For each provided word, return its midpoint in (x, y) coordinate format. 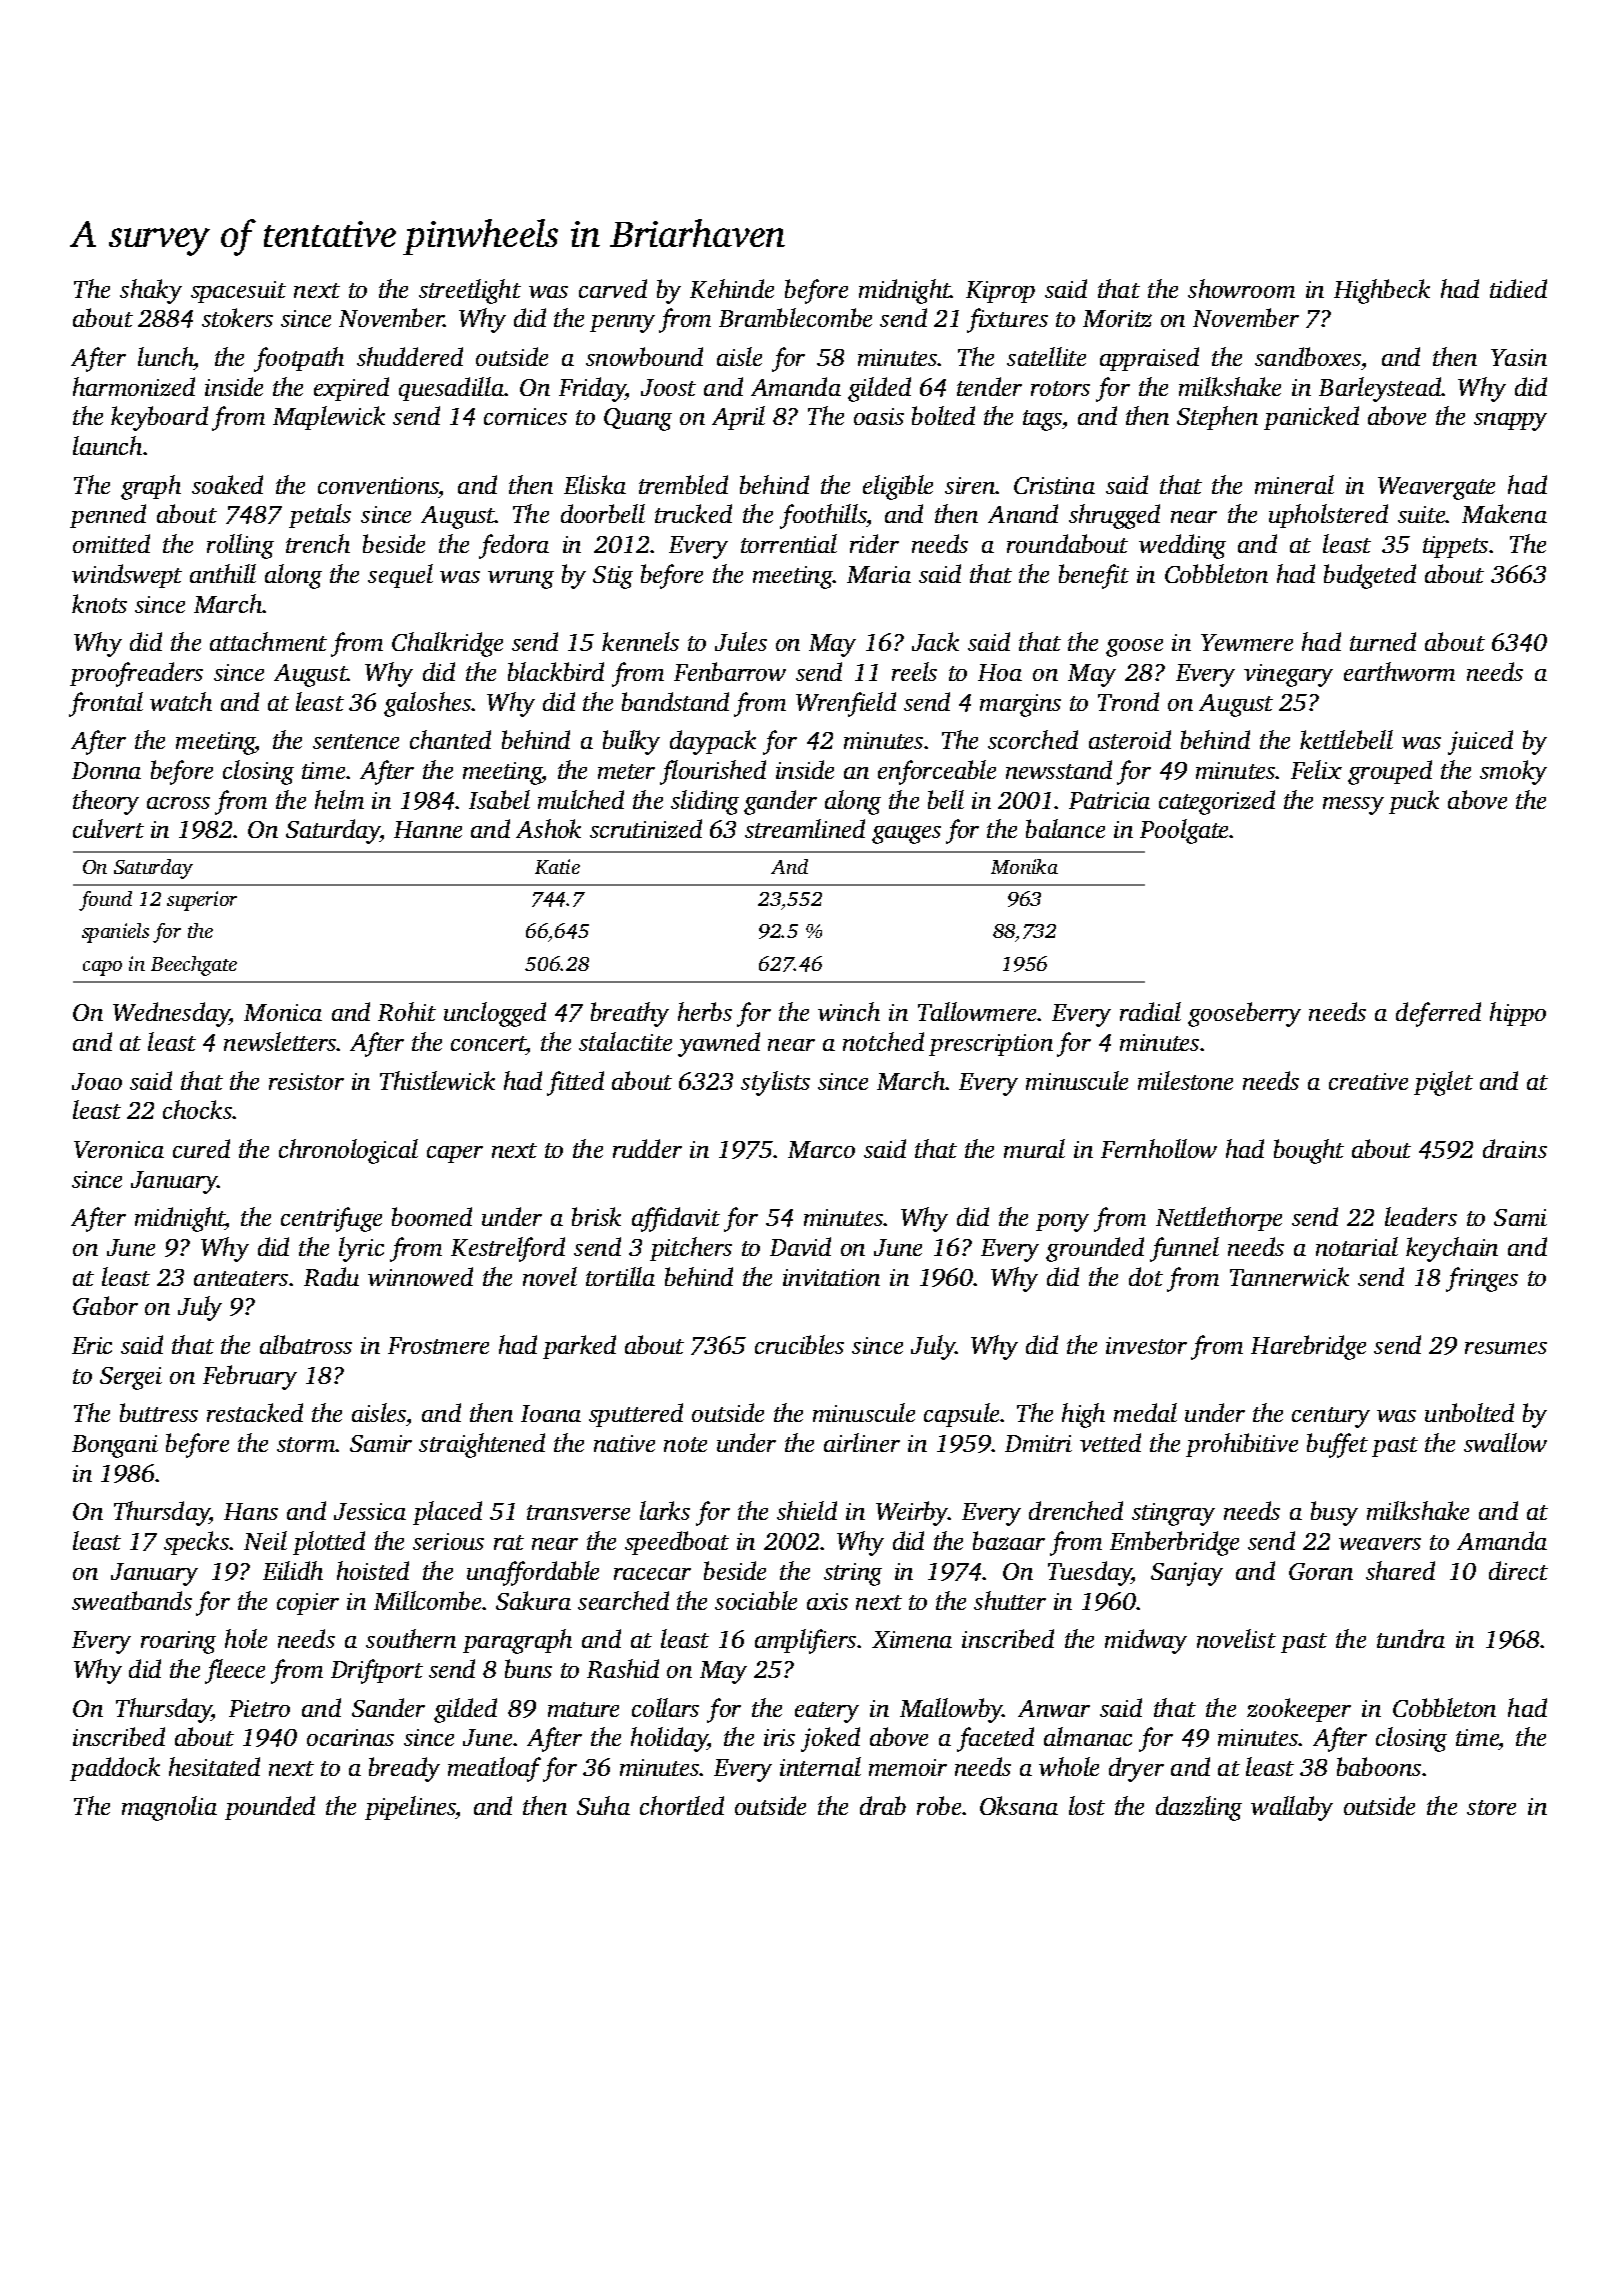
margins (1020, 705)
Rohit (407, 1011)
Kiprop (1000, 292)
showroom (1241, 288)
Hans (251, 1511)
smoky (1513, 772)
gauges (906, 835)
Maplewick (329, 418)
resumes (1506, 1348)
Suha (603, 1805)
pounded (270, 1808)
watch (181, 701)
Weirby (912, 1513)
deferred (1438, 1014)
